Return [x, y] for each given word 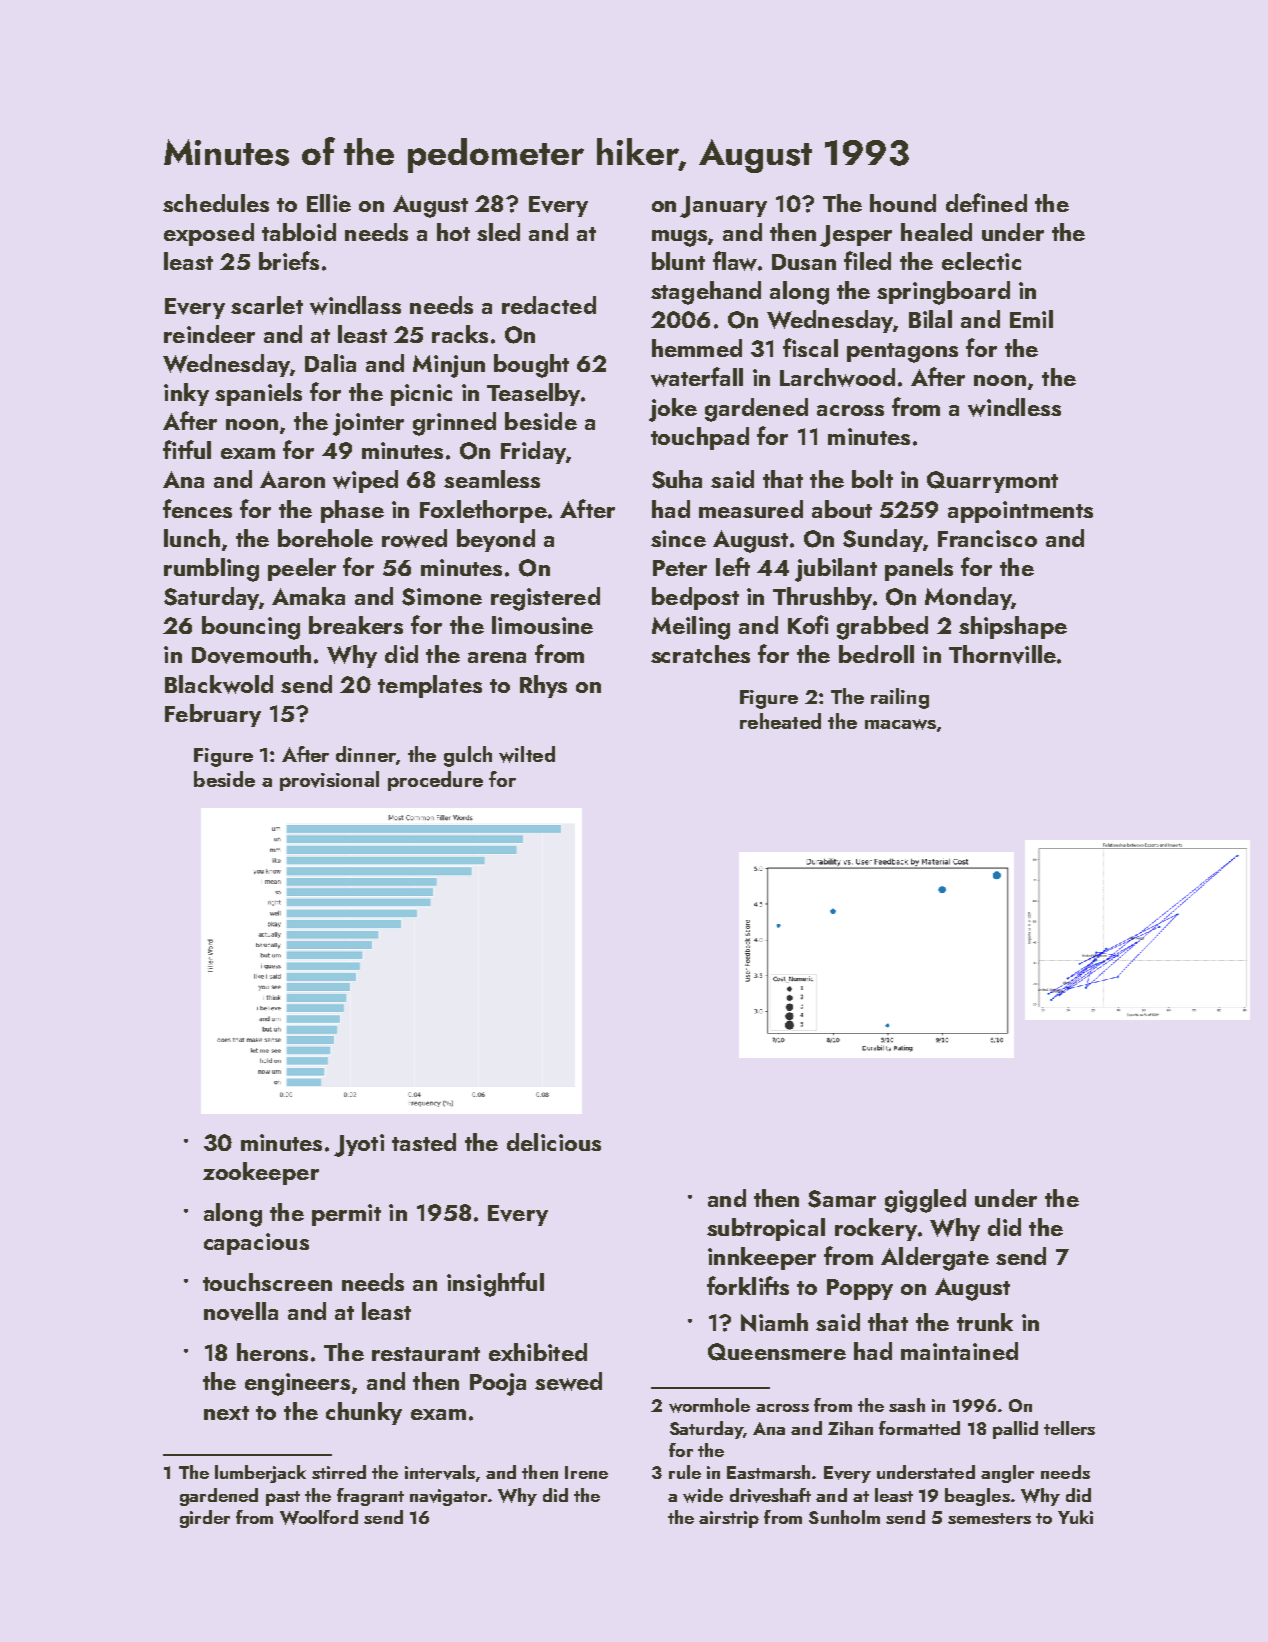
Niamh [774, 1322]
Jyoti [359, 1145]
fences [197, 508]
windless [1014, 407]
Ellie [329, 203]
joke [673, 410]
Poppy [860, 1289]
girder [205, 1519]
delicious [554, 1142]
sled [498, 232]
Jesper [856, 236]
